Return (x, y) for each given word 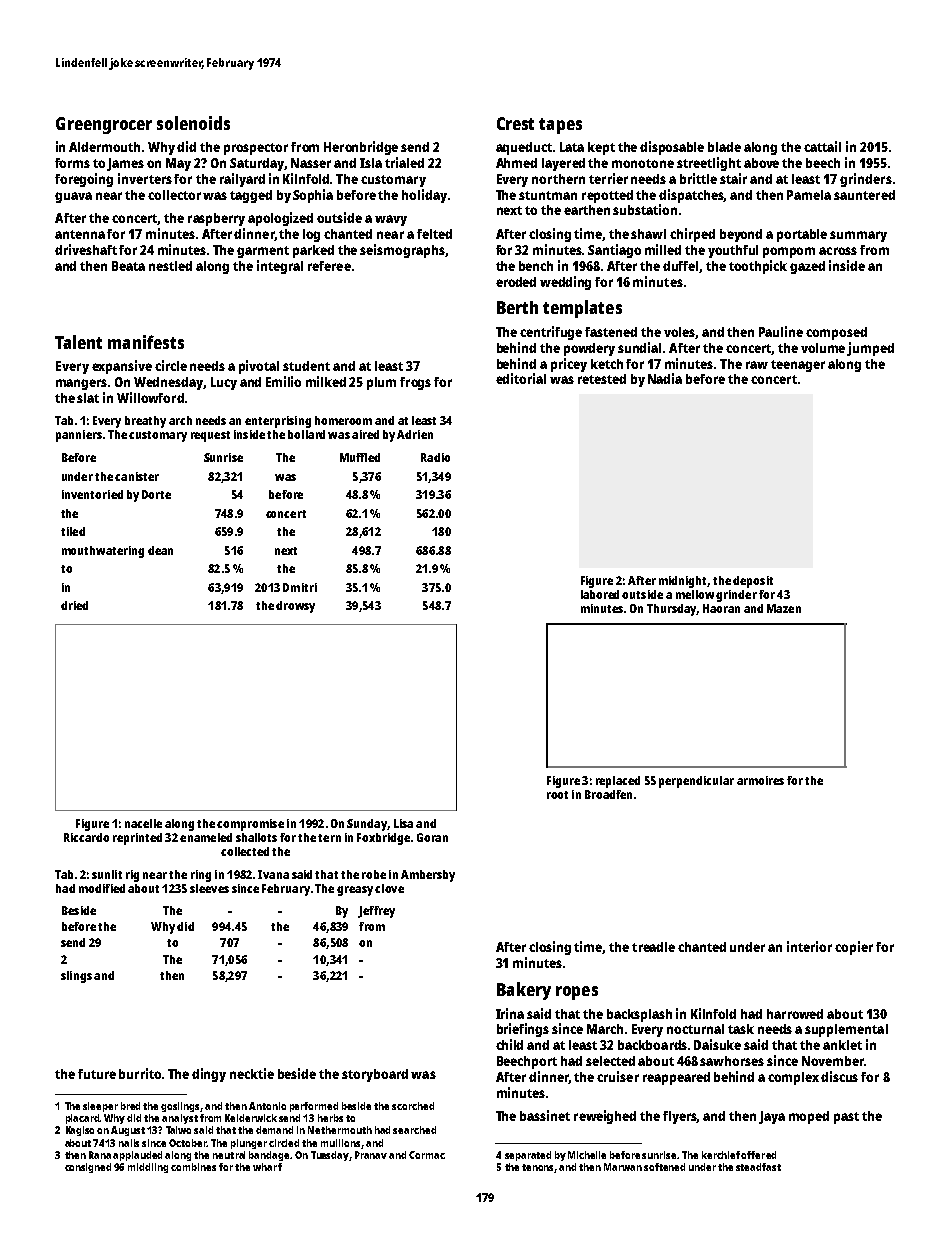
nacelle (143, 823)
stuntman (548, 195)
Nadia (665, 378)
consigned (88, 1168)
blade (724, 147)
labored (600, 594)
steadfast (758, 1167)
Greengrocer (104, 125)
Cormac (427, 1155)
